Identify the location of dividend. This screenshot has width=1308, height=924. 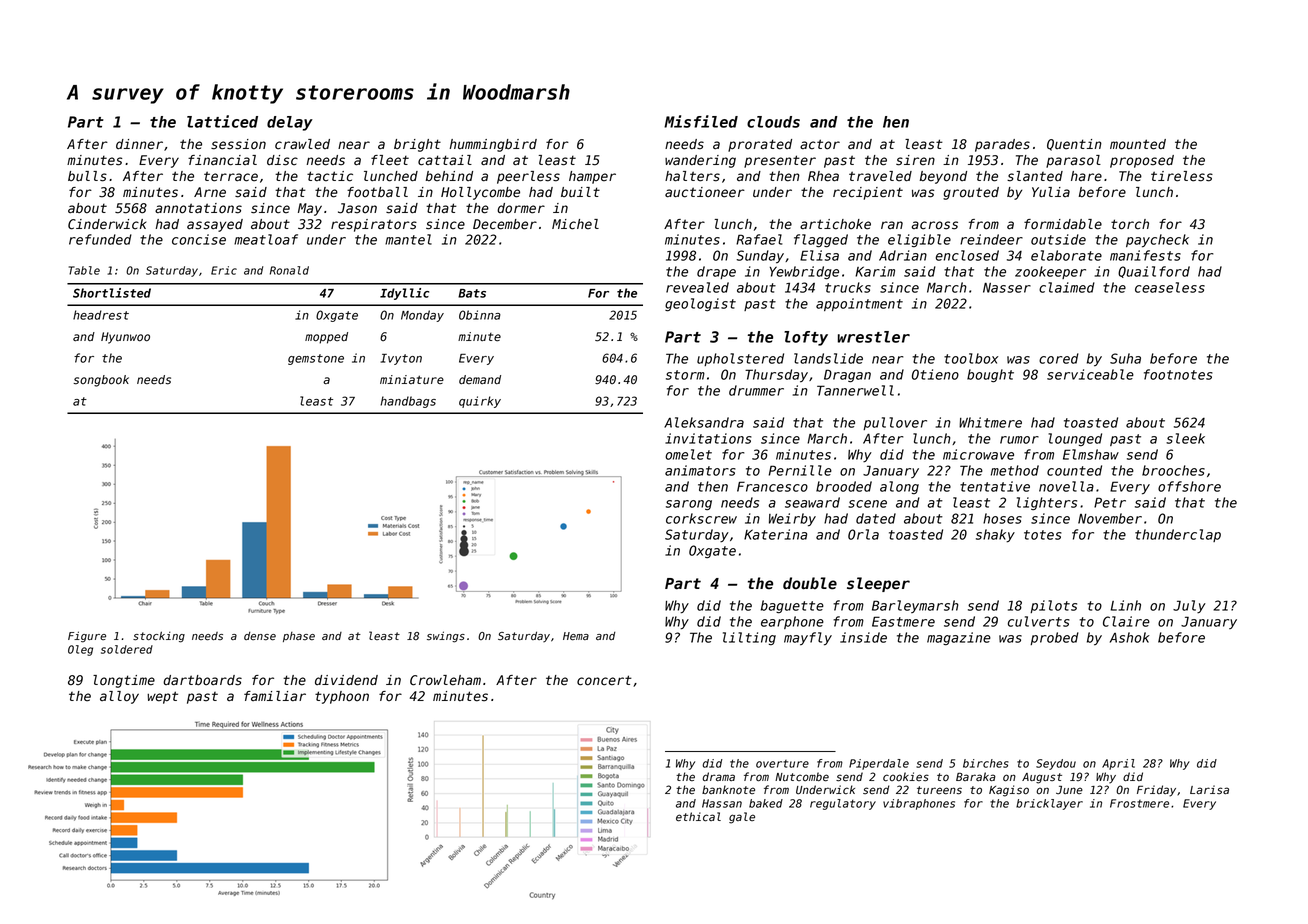
(346, 680).
